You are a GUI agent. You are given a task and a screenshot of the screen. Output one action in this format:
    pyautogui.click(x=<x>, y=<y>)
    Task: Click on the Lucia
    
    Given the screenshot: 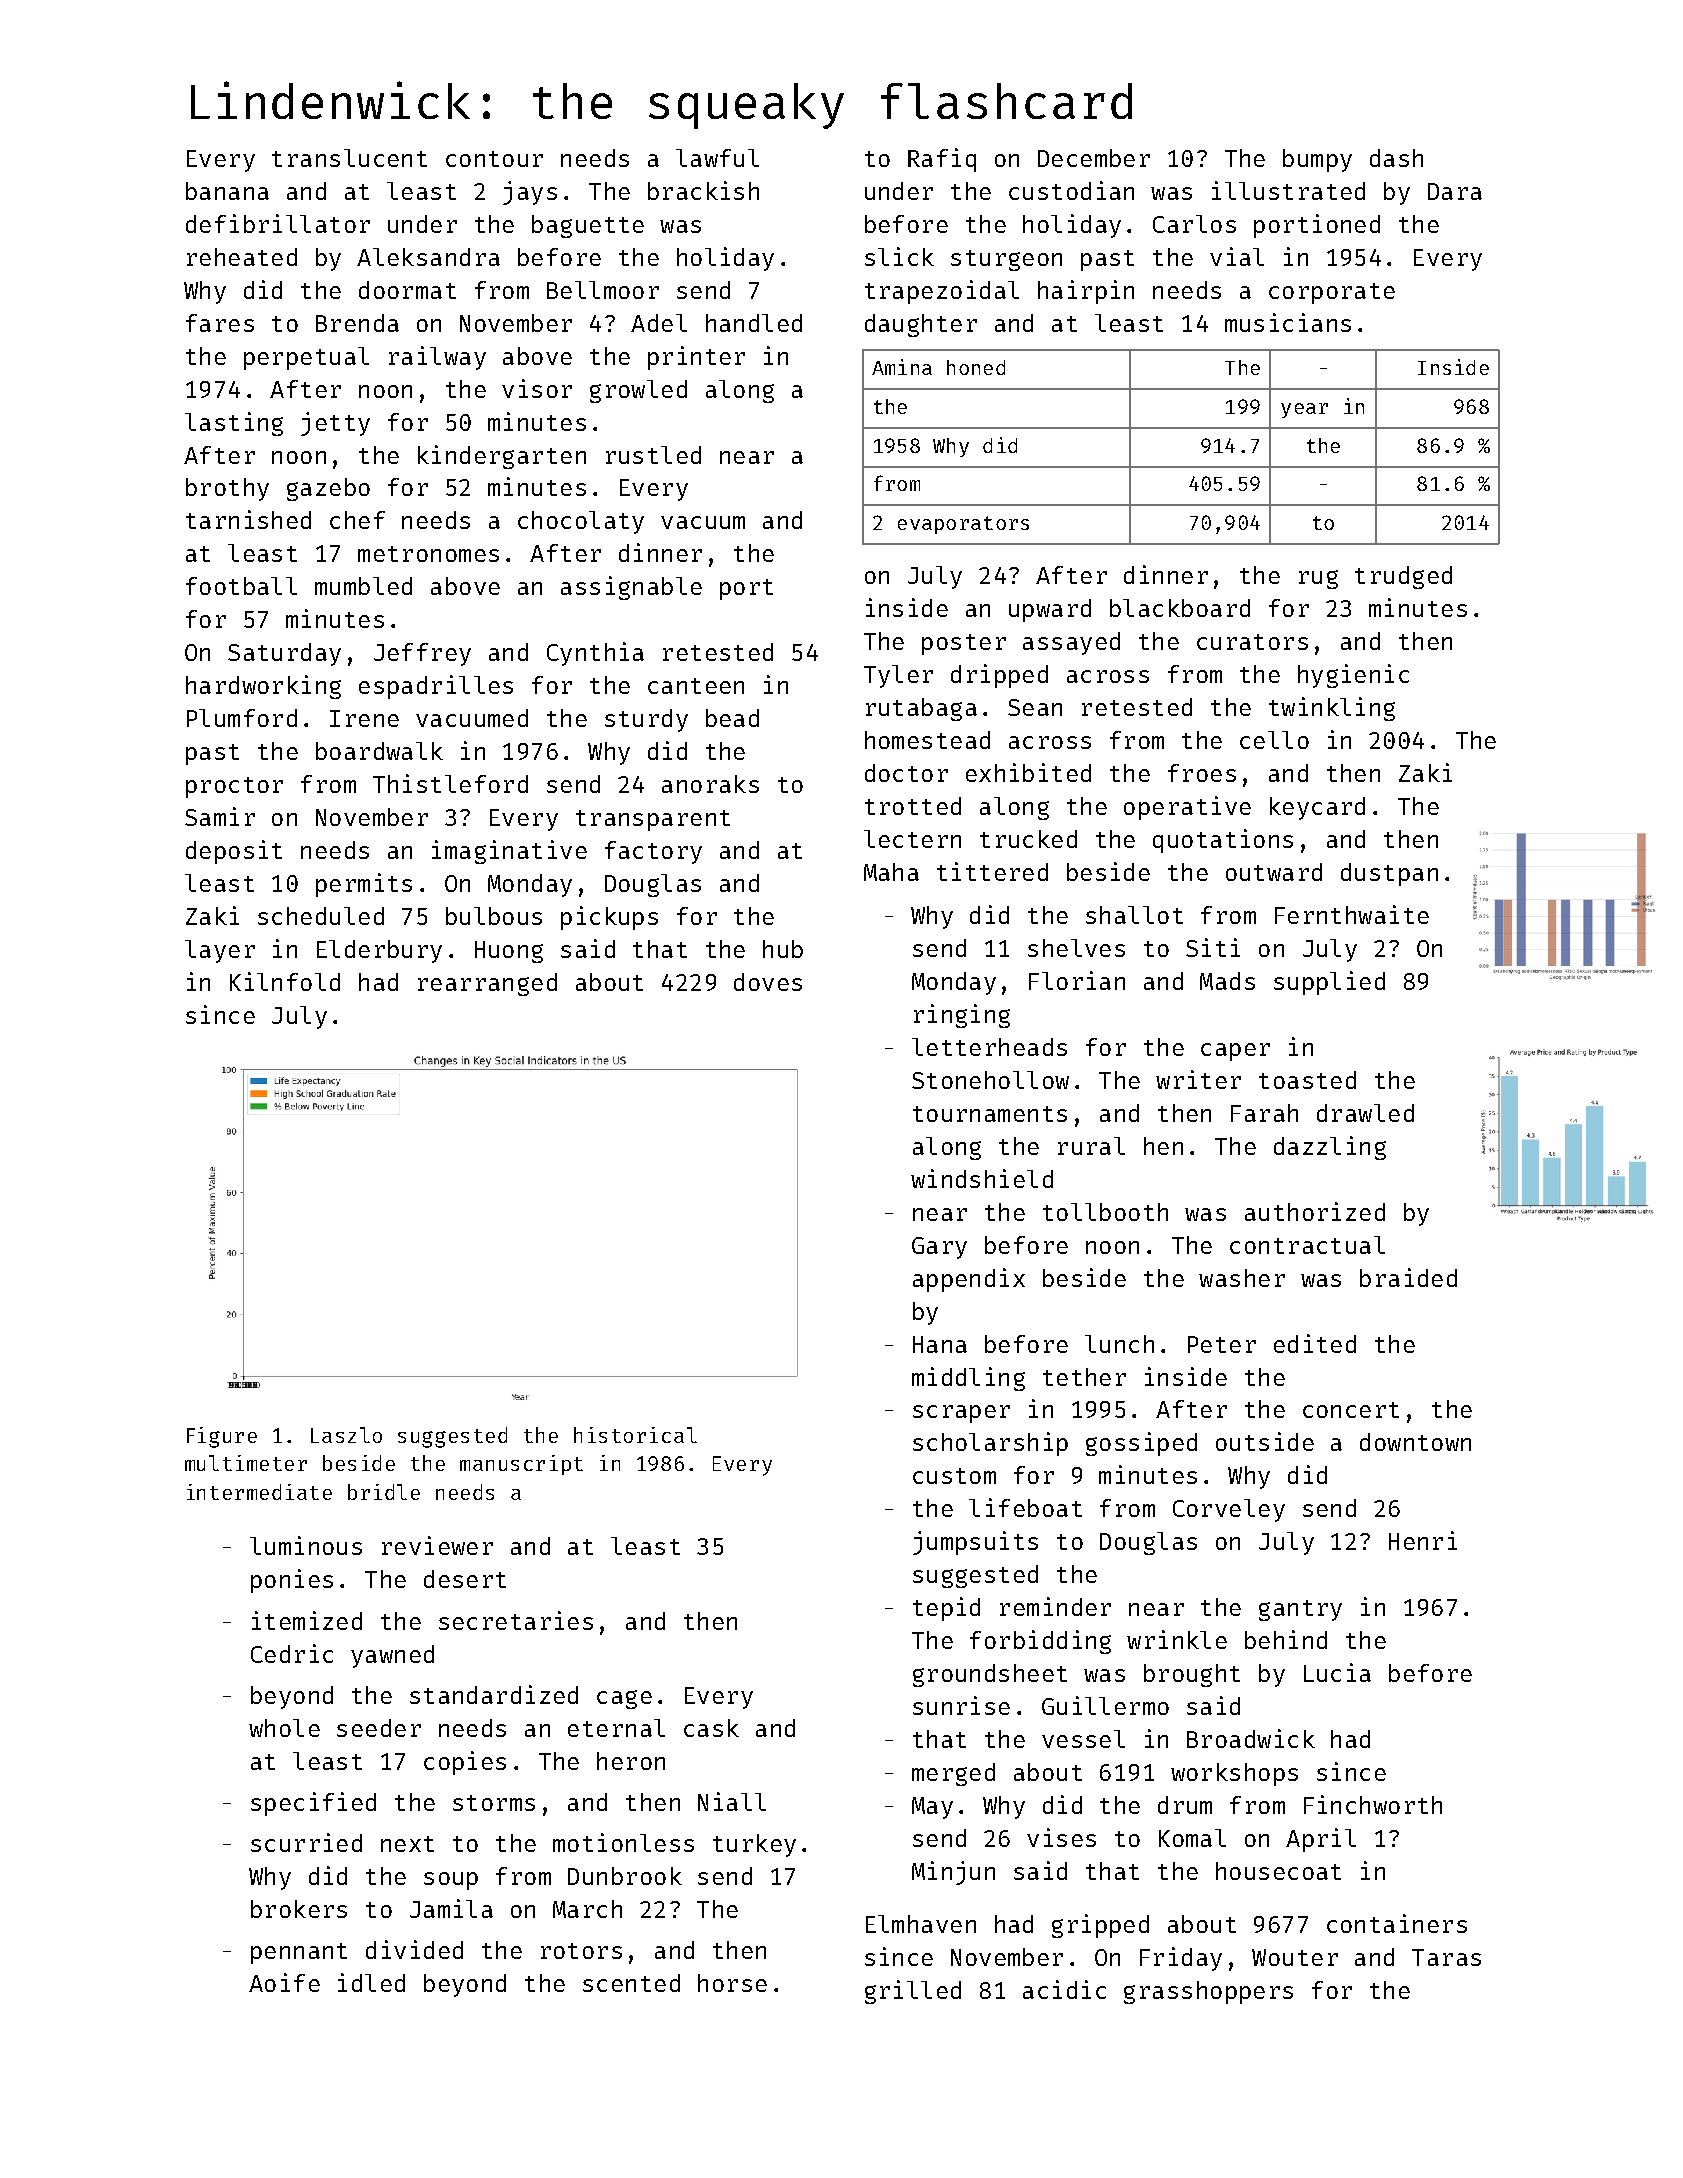 What is the action you would take?
    pyautogui.click(x=1337, y=1672)
